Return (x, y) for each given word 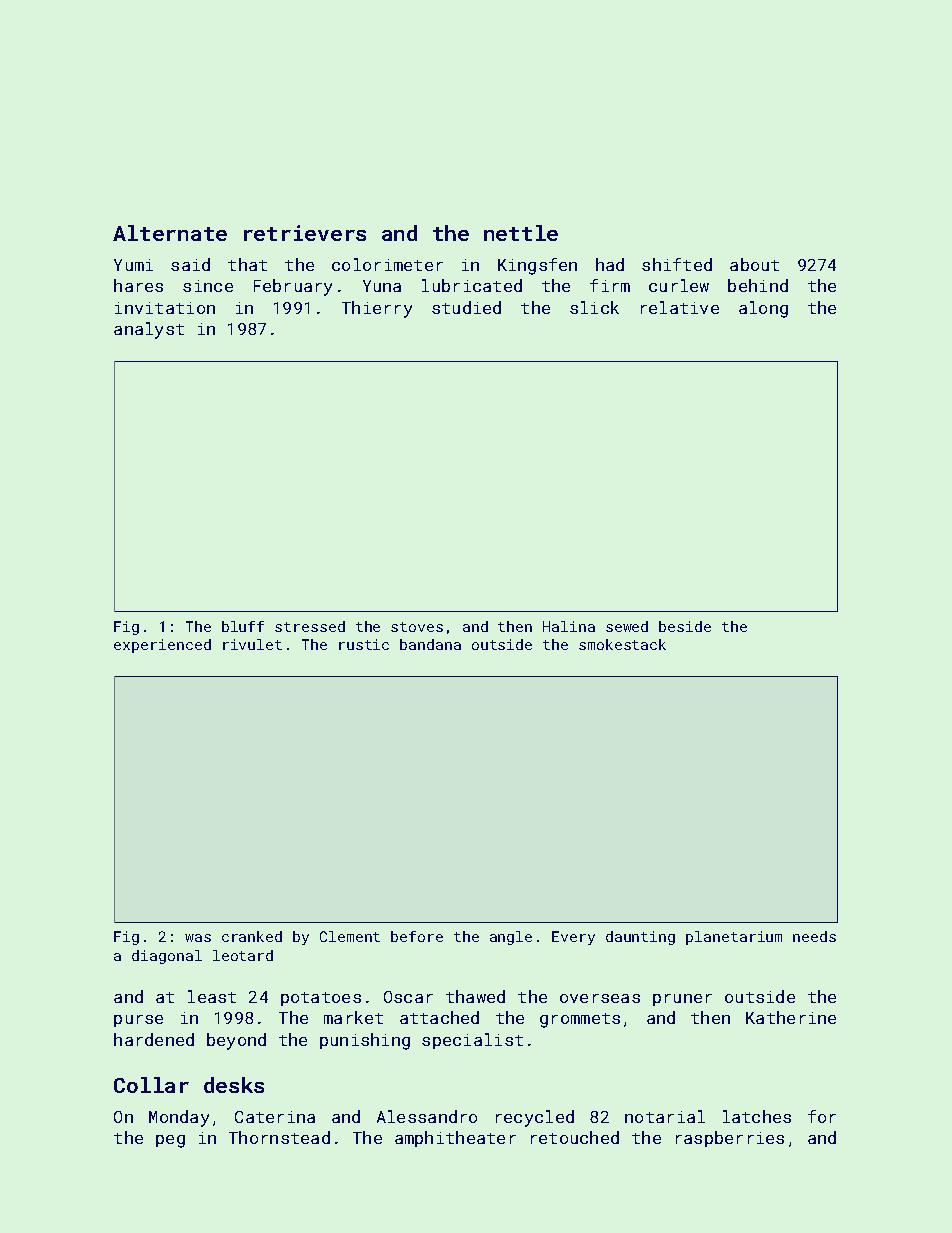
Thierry (377, 309)
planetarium (734, 938)
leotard (243, 955)
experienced (162, 646)
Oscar (408, 997)
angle (511, 938)
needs (814, 936)
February (293, 287)
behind (758, 285)
